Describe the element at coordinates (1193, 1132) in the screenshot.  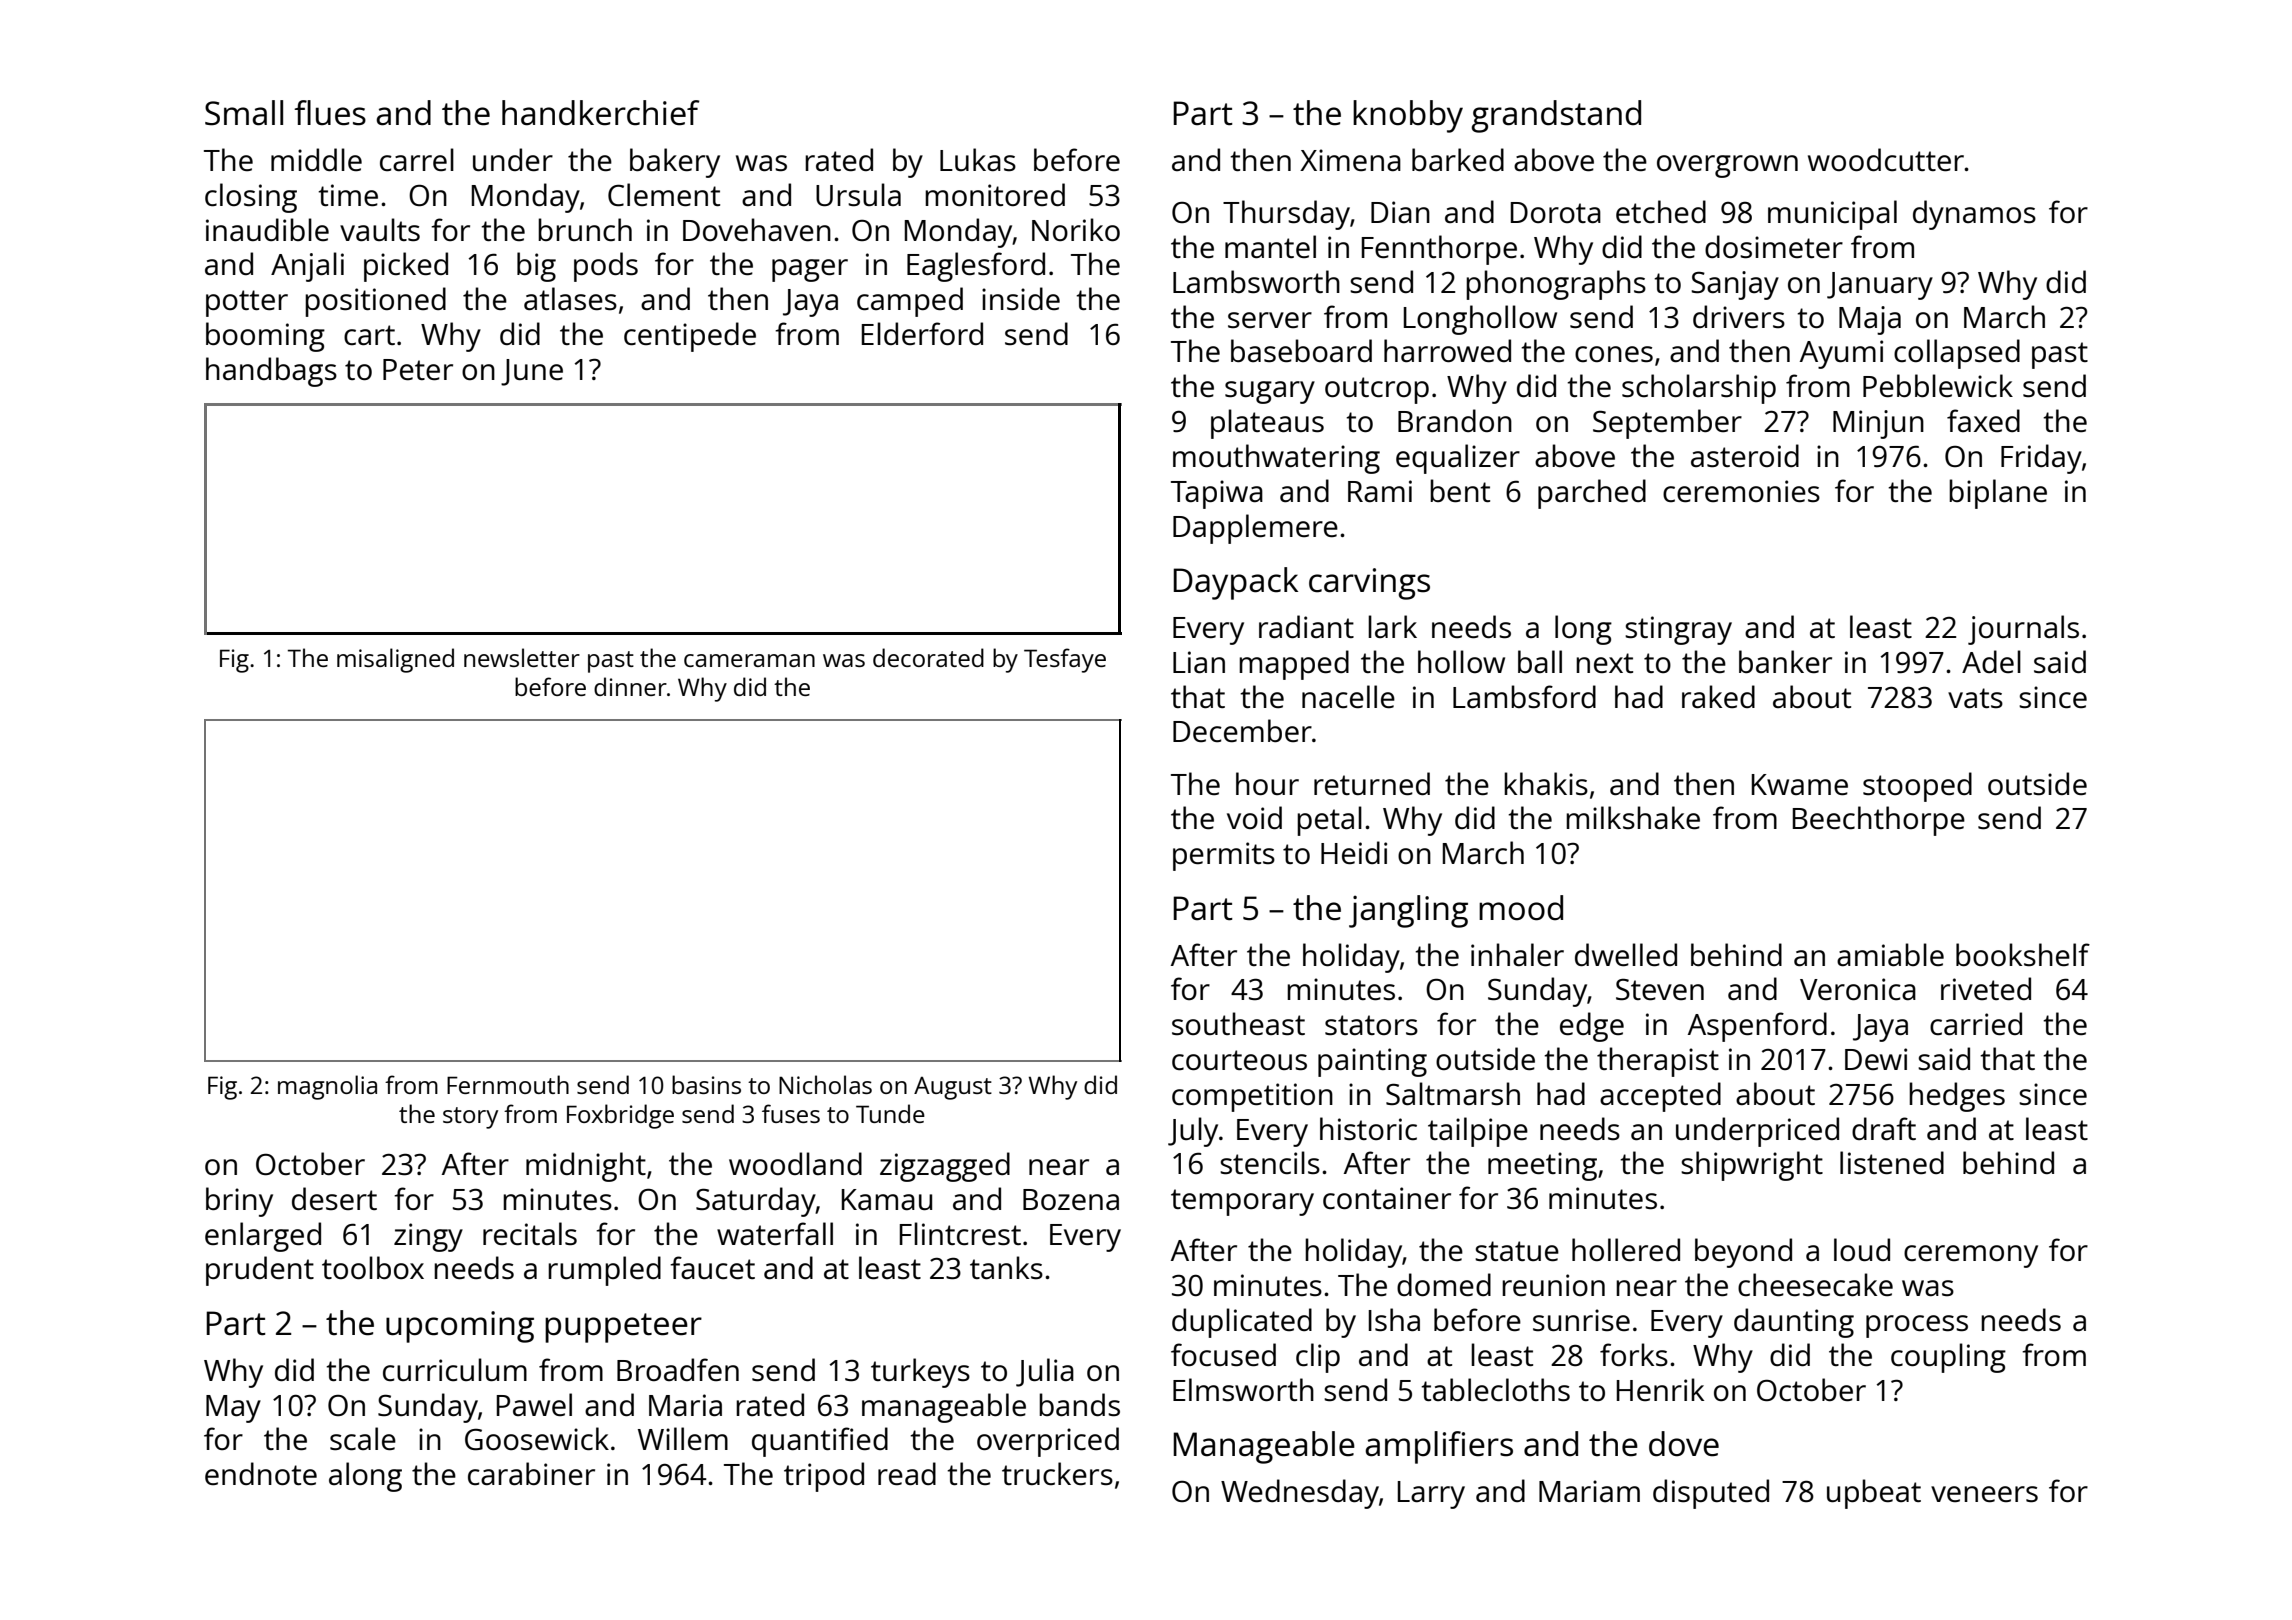
I see `July` at that location.
